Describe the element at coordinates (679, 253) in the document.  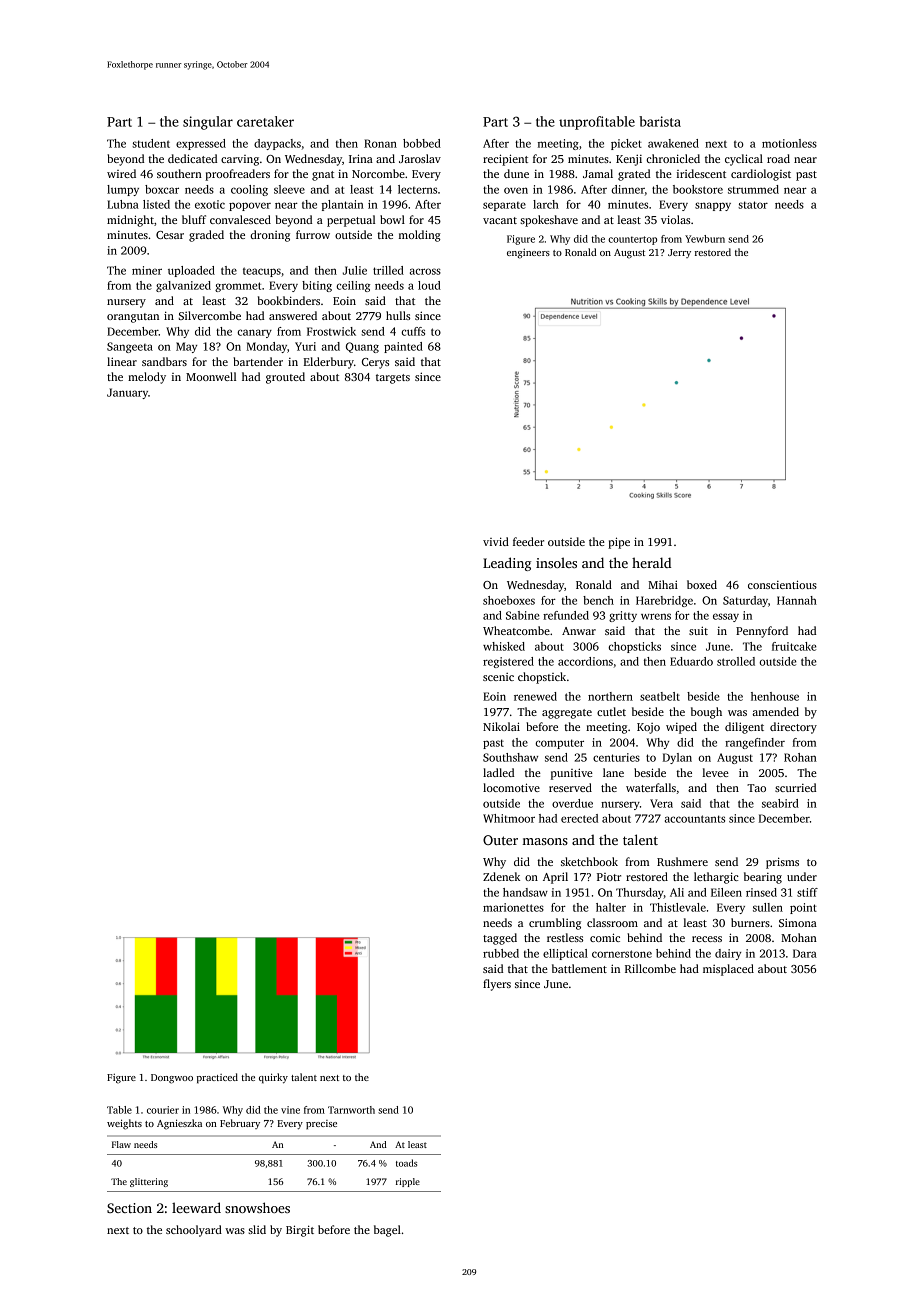
I see `Jerry` at that location.
